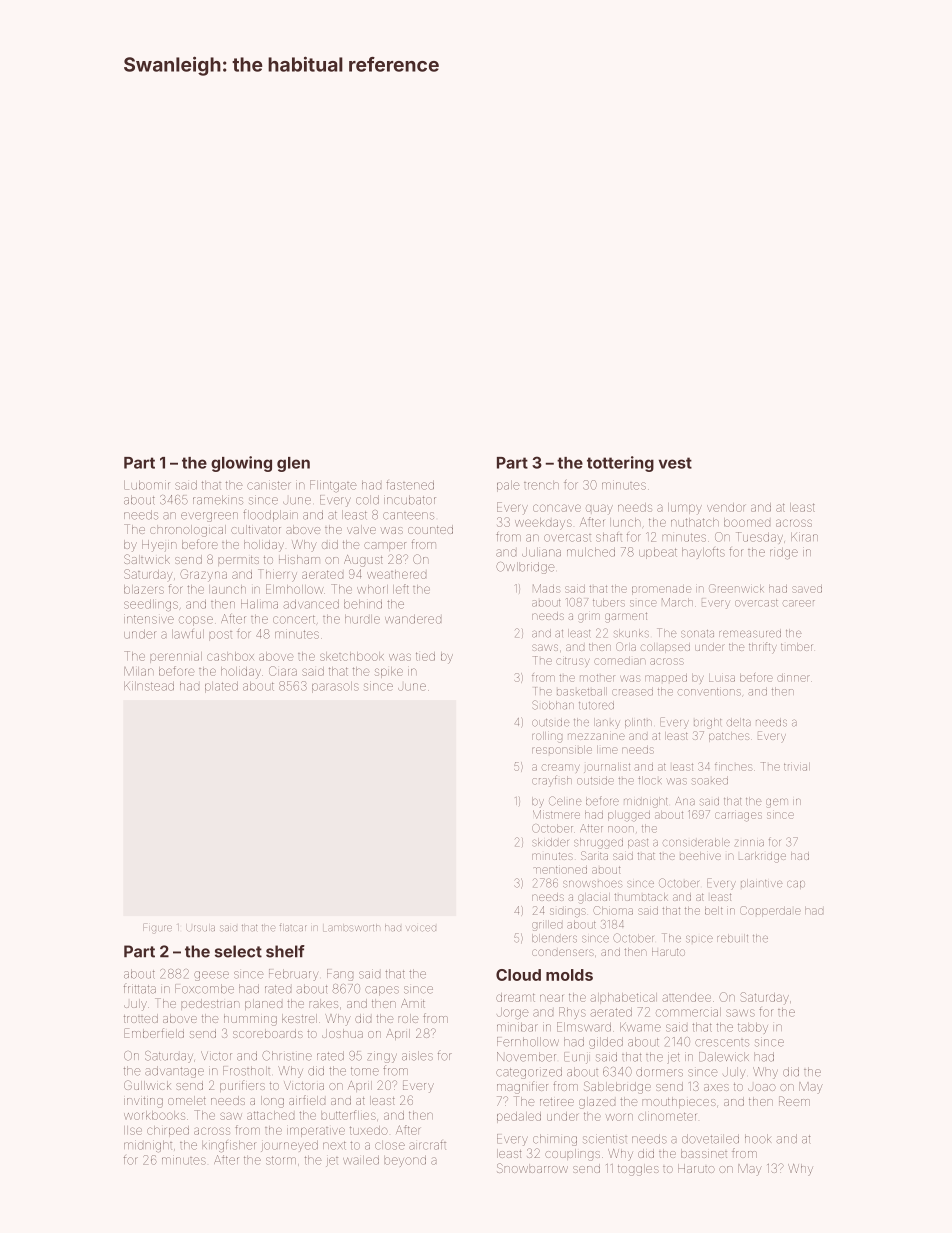 This document has height=1233, width=952. What do you see at coordinates (552, 781) in the document?
I see `crayfish` at bounding box center [552, 781].
